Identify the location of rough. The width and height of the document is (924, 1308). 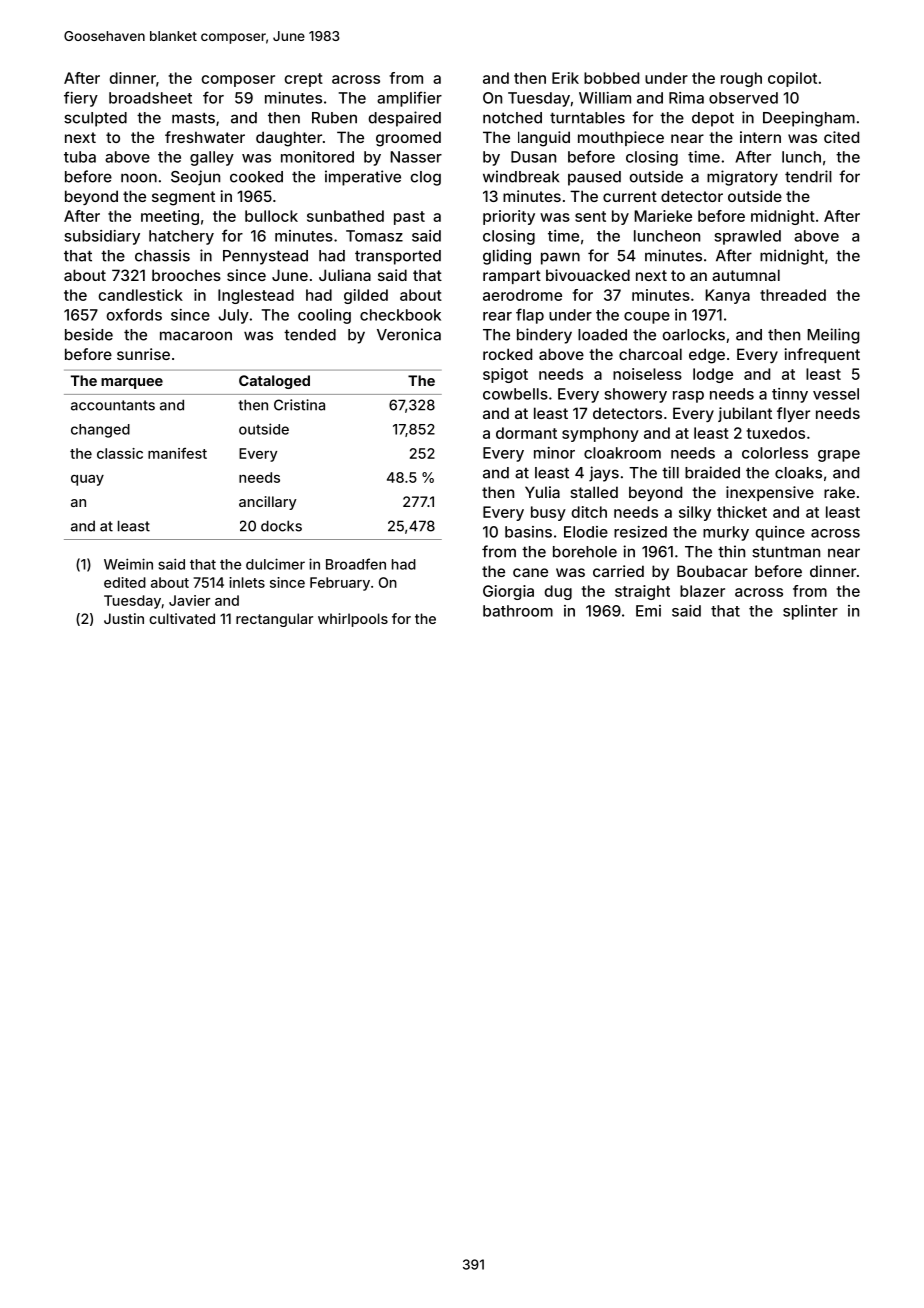
(741, 79).
